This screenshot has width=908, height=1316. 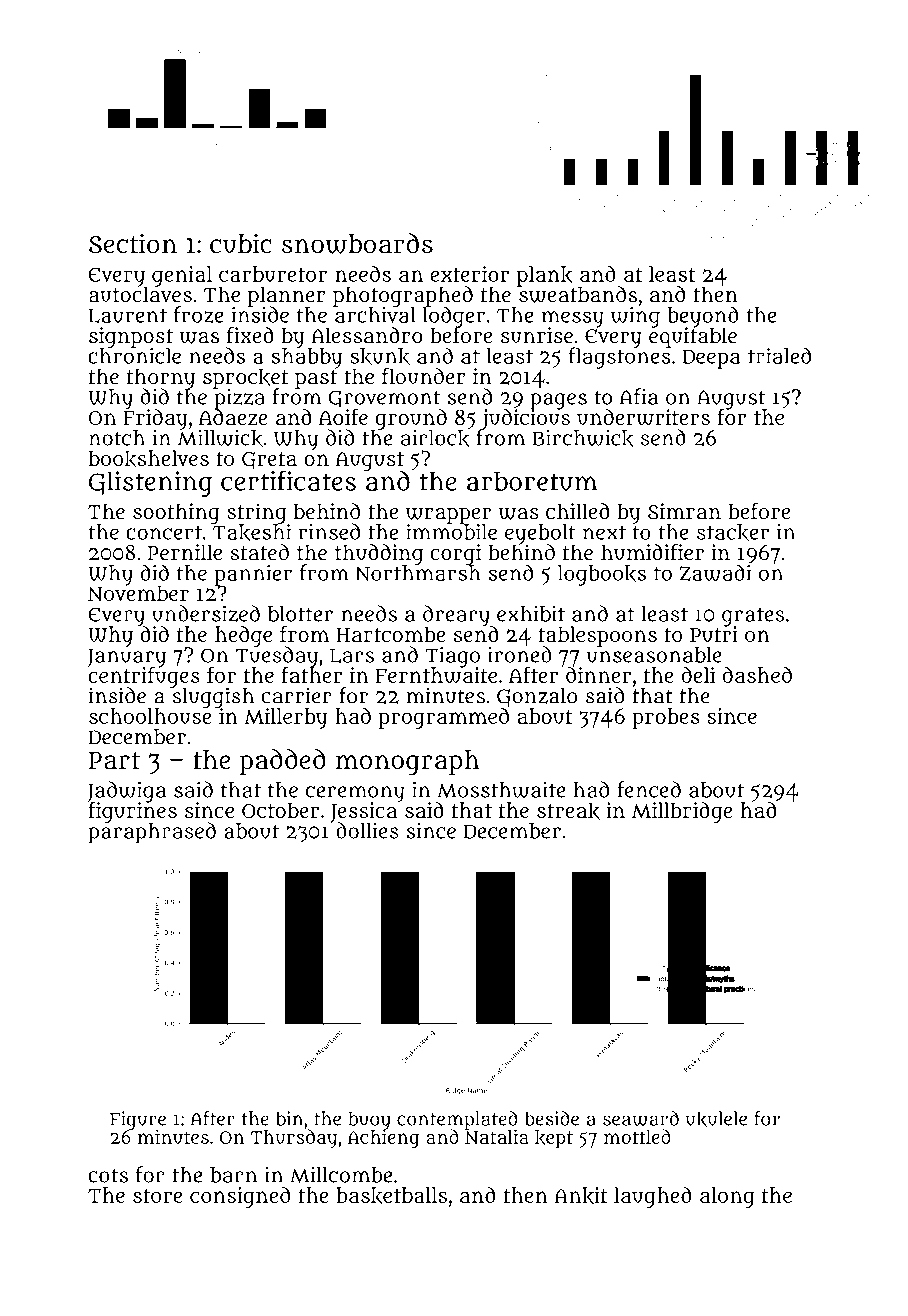 What do you see at coordinates (733, 532) in the screenshot?
I see `stacker` at bounding box center [733, 532].
